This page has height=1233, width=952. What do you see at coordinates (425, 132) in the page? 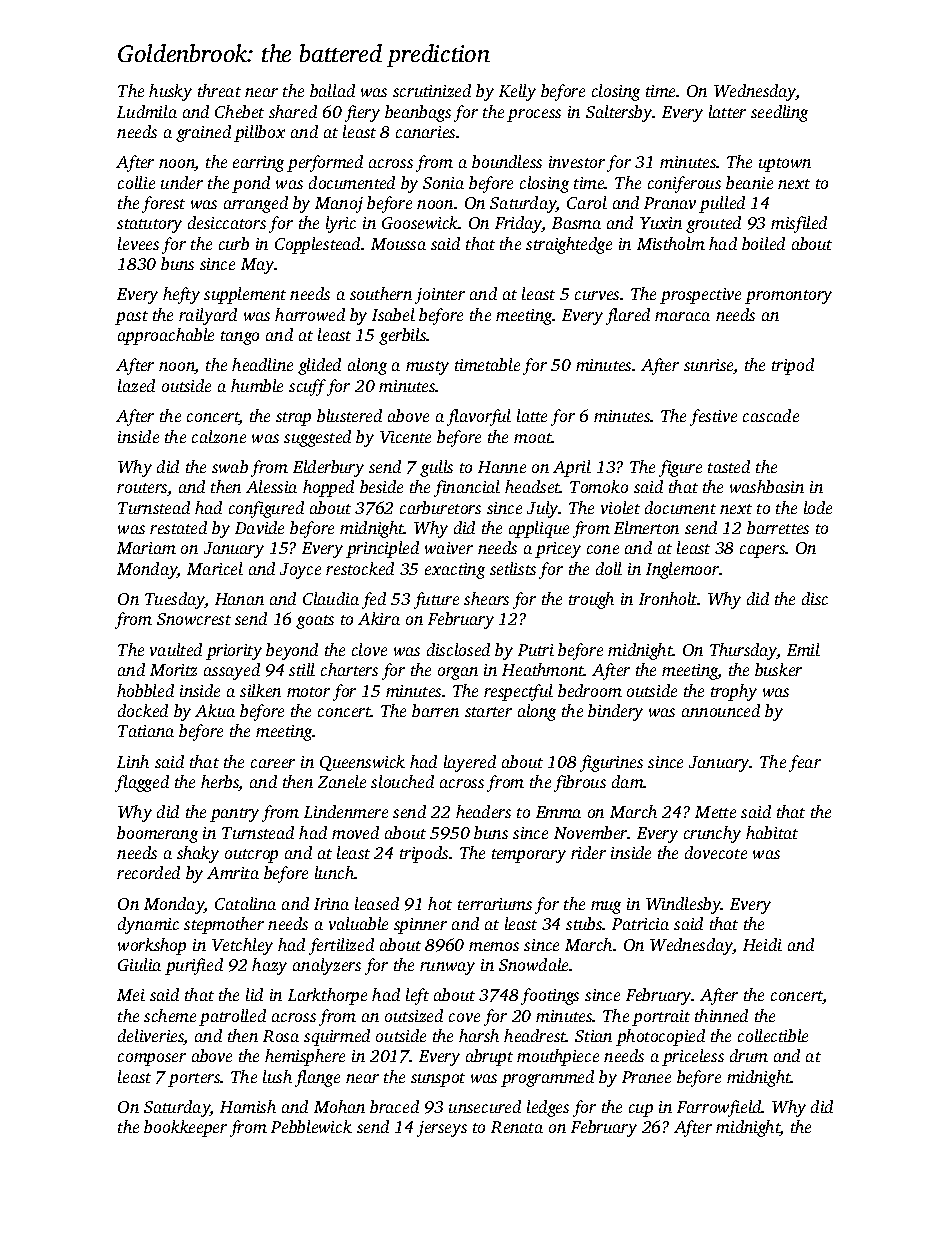
I see `canaries` at bounding box center [425, 132].
